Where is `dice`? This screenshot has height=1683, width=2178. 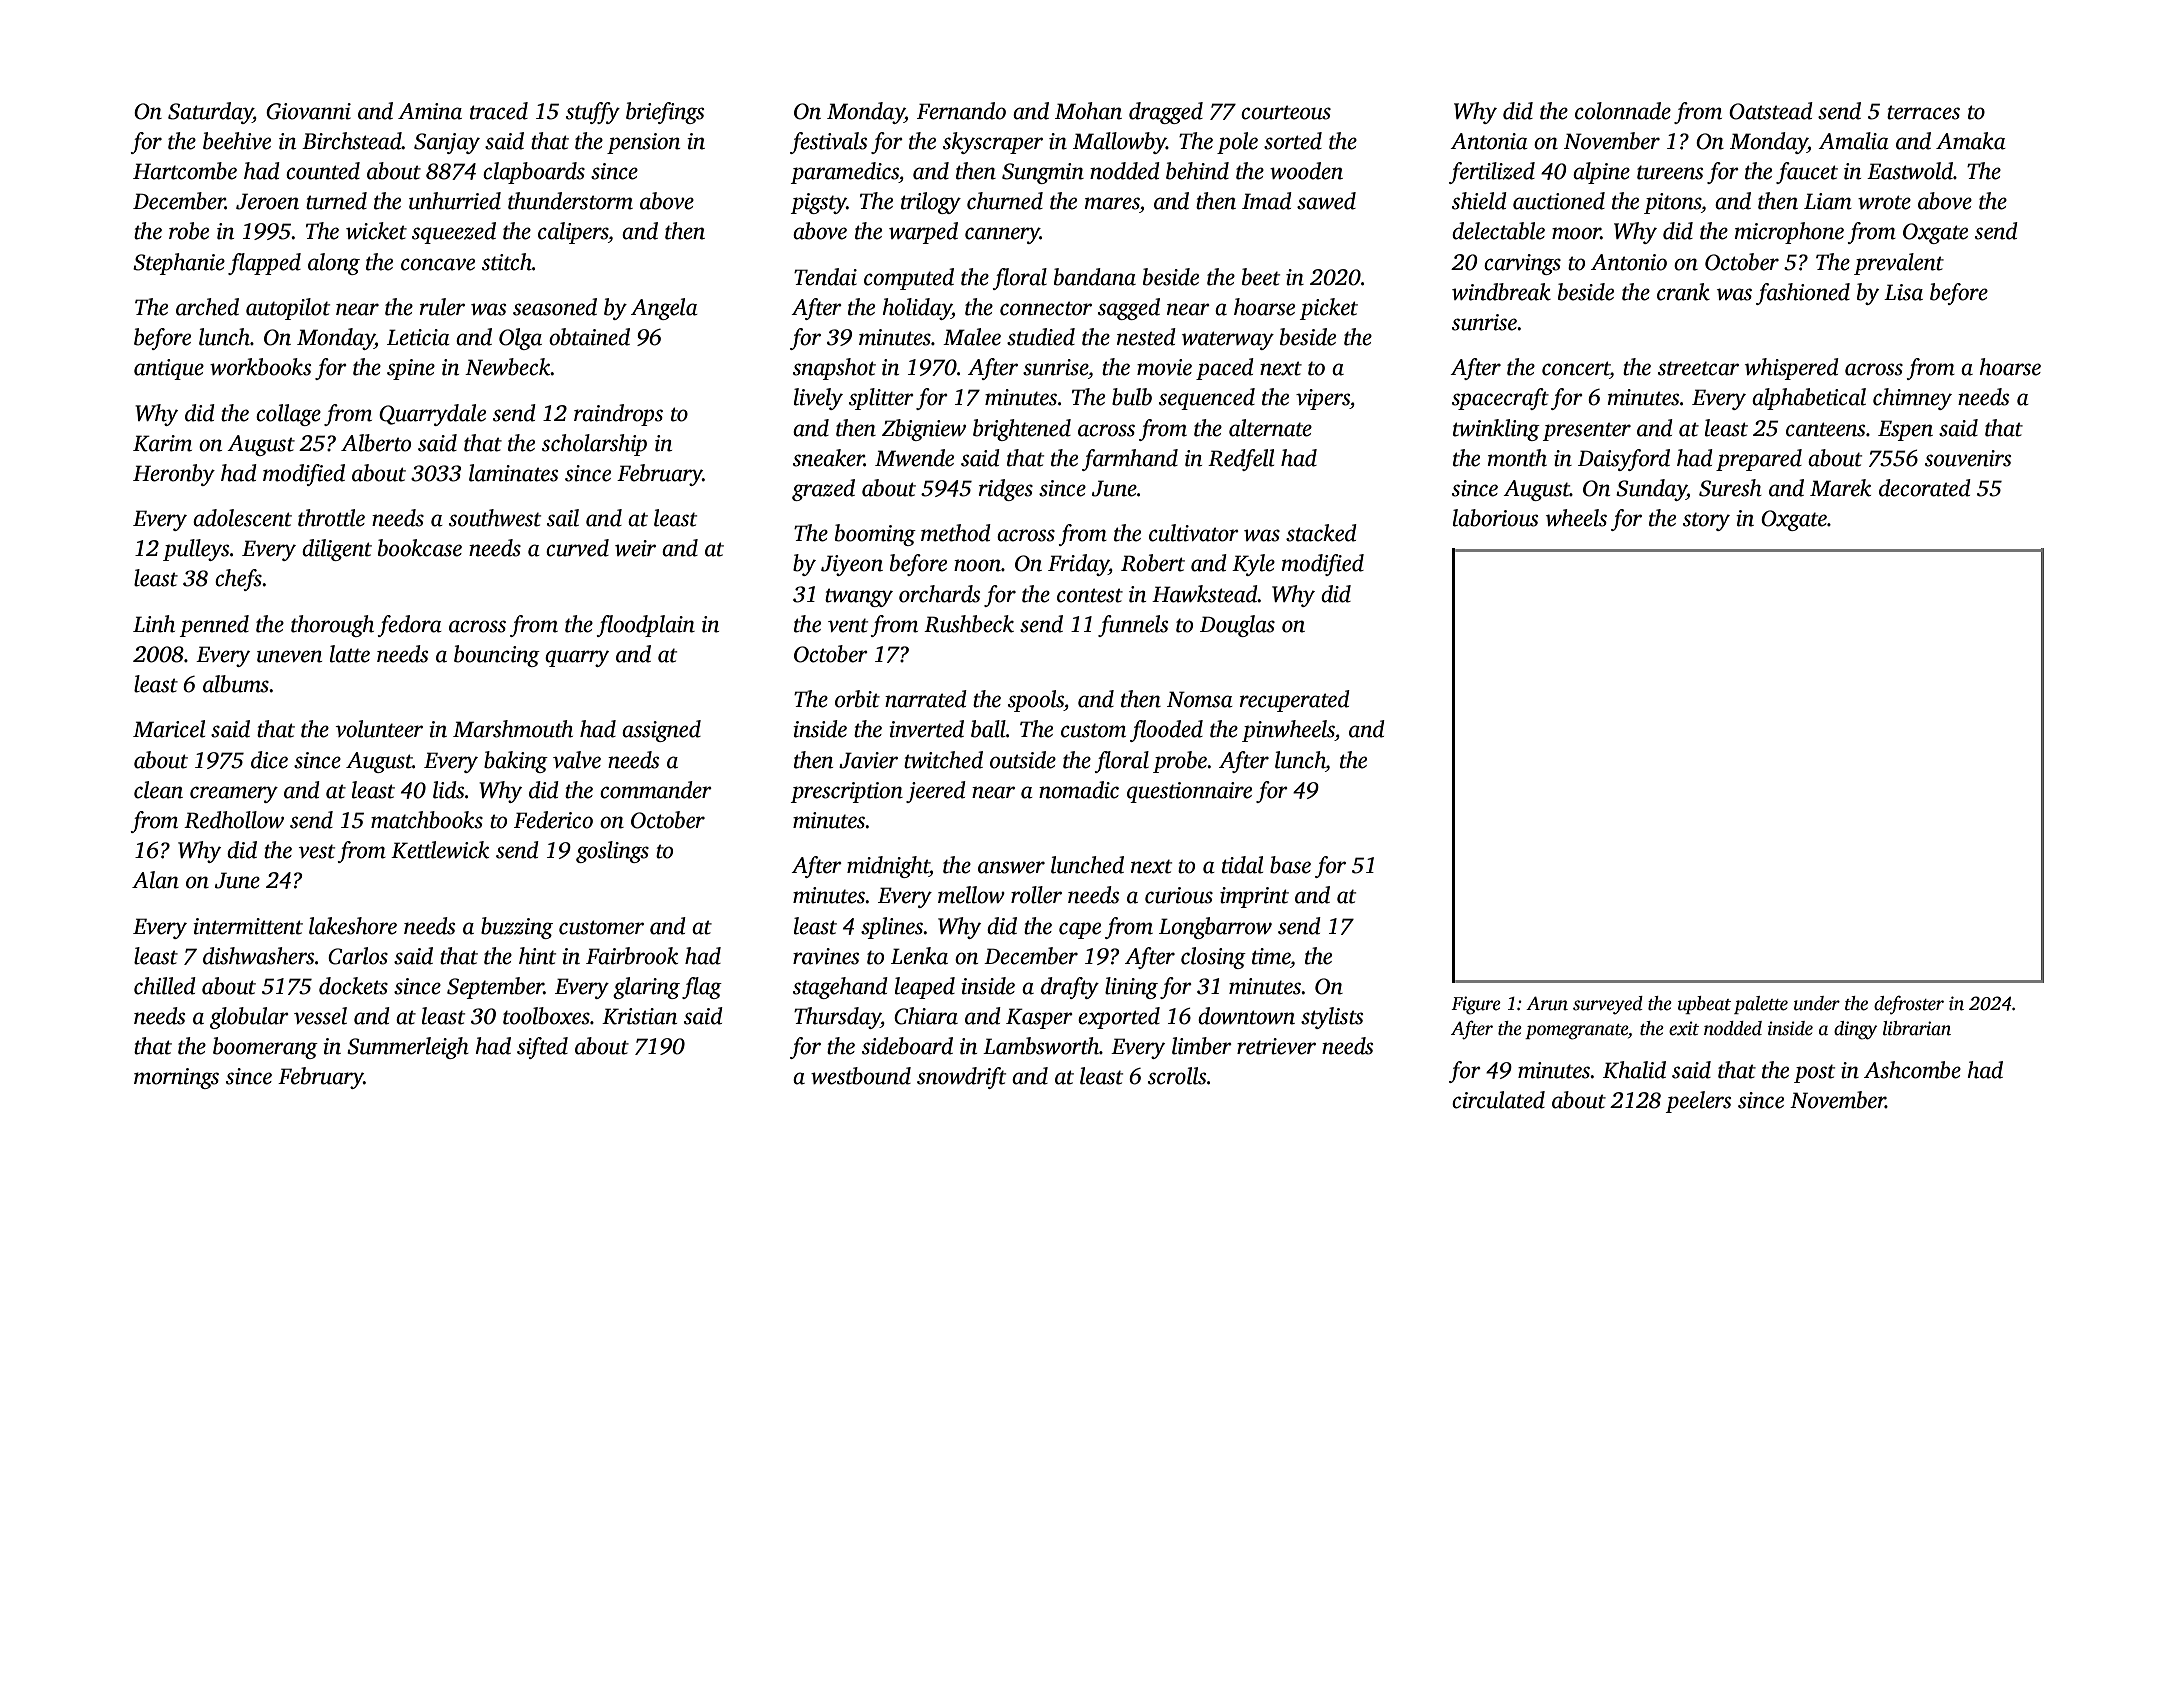 dice is located at coordinates (269, 760).
